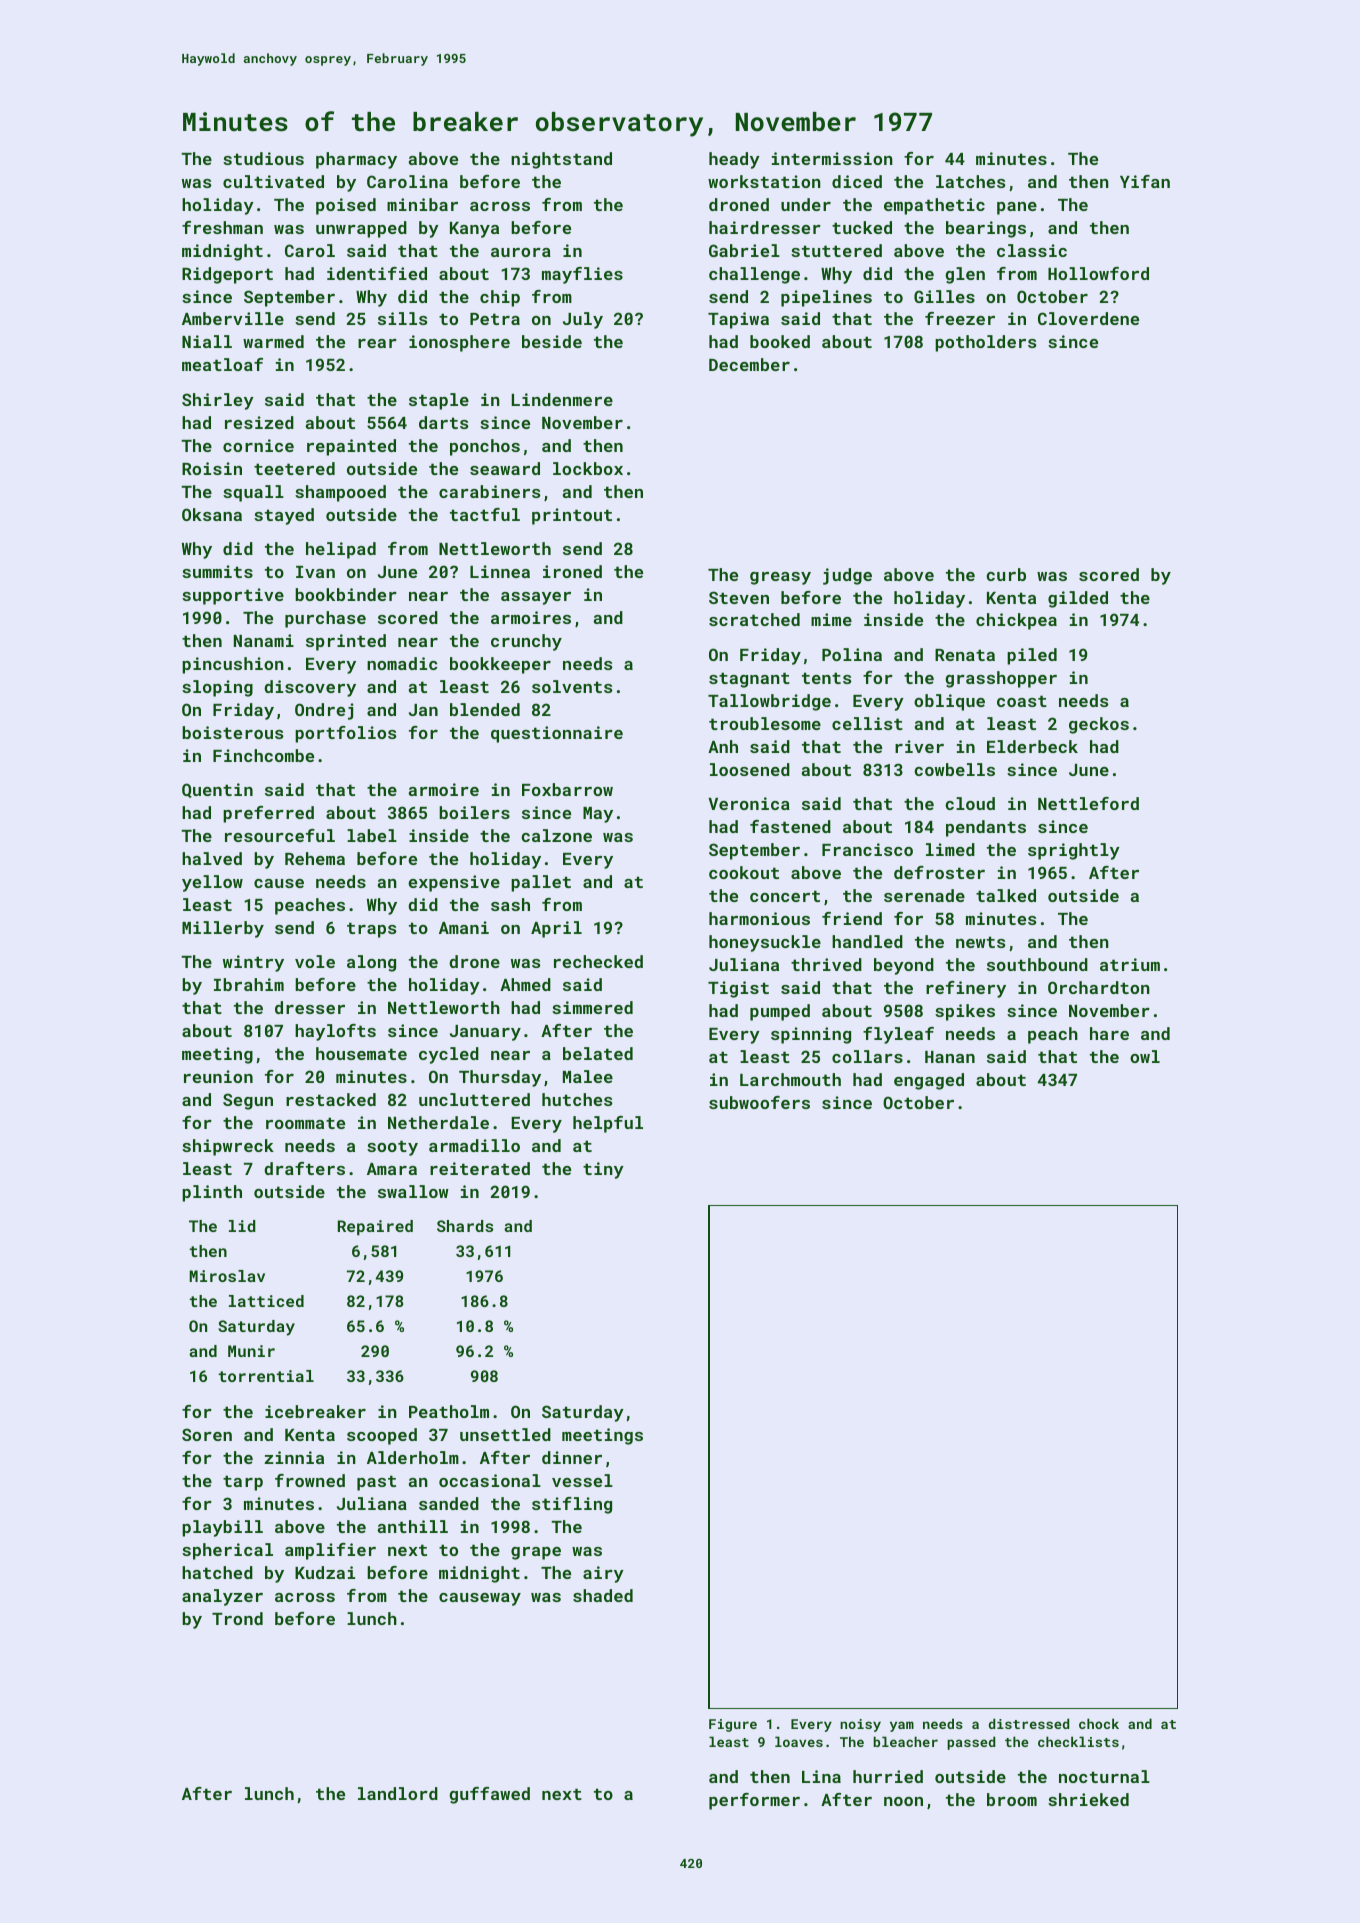 This image has width=1360, height=1923. I want to click on loaves, so click(799, 1741).
